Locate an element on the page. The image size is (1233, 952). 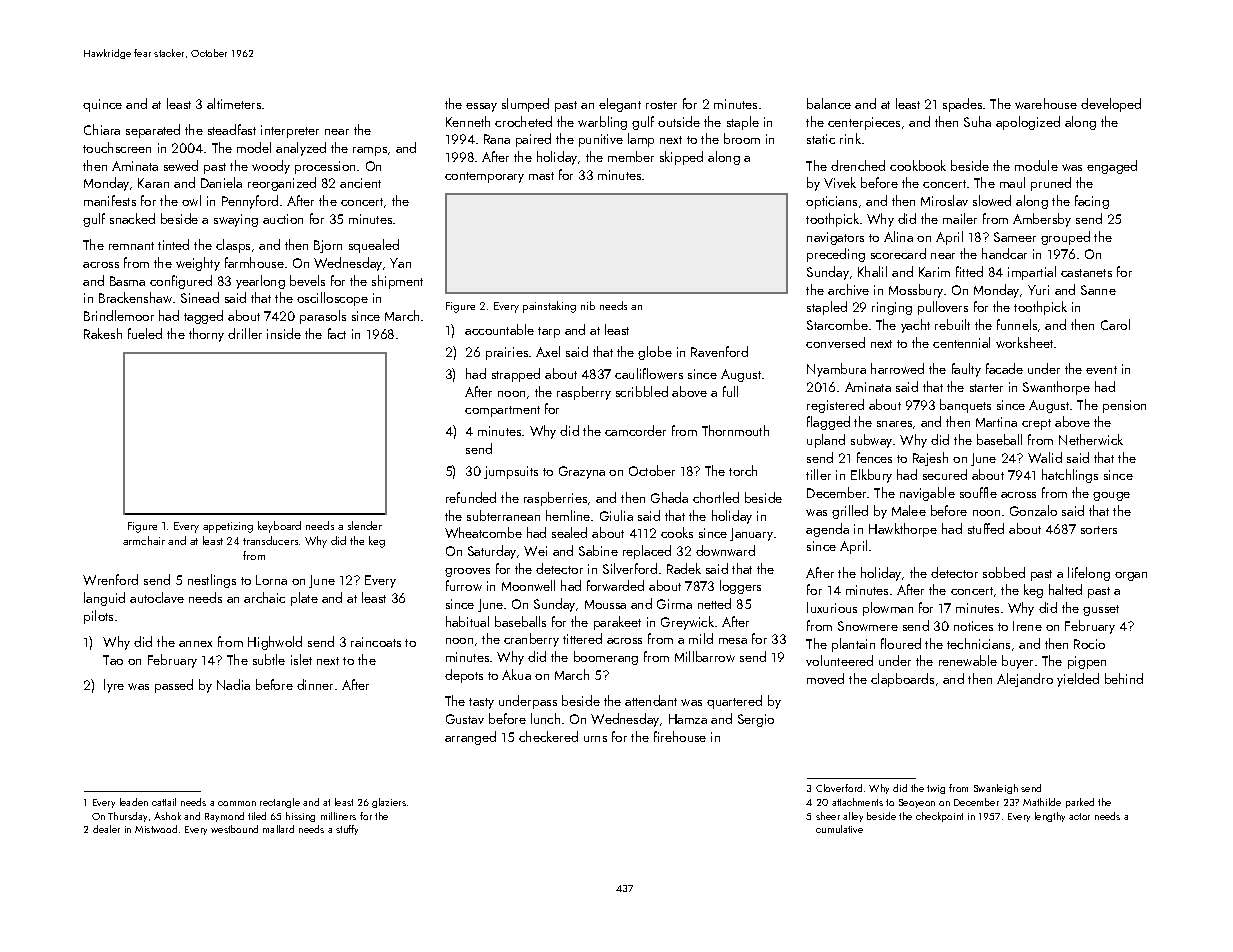
dealer is located at coordinates (106, 829).
